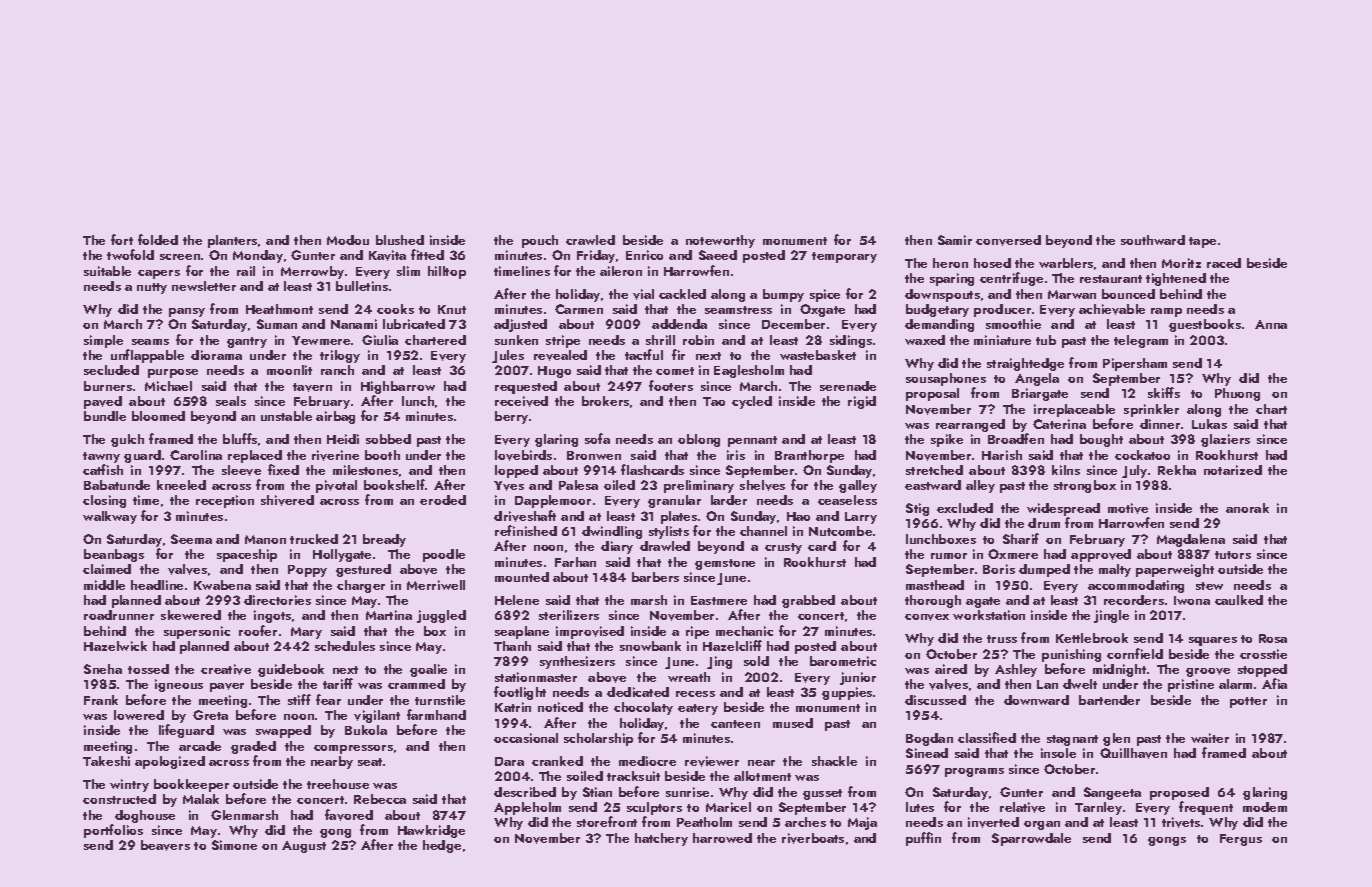  I want to click on crusty, so click(783, 548).
